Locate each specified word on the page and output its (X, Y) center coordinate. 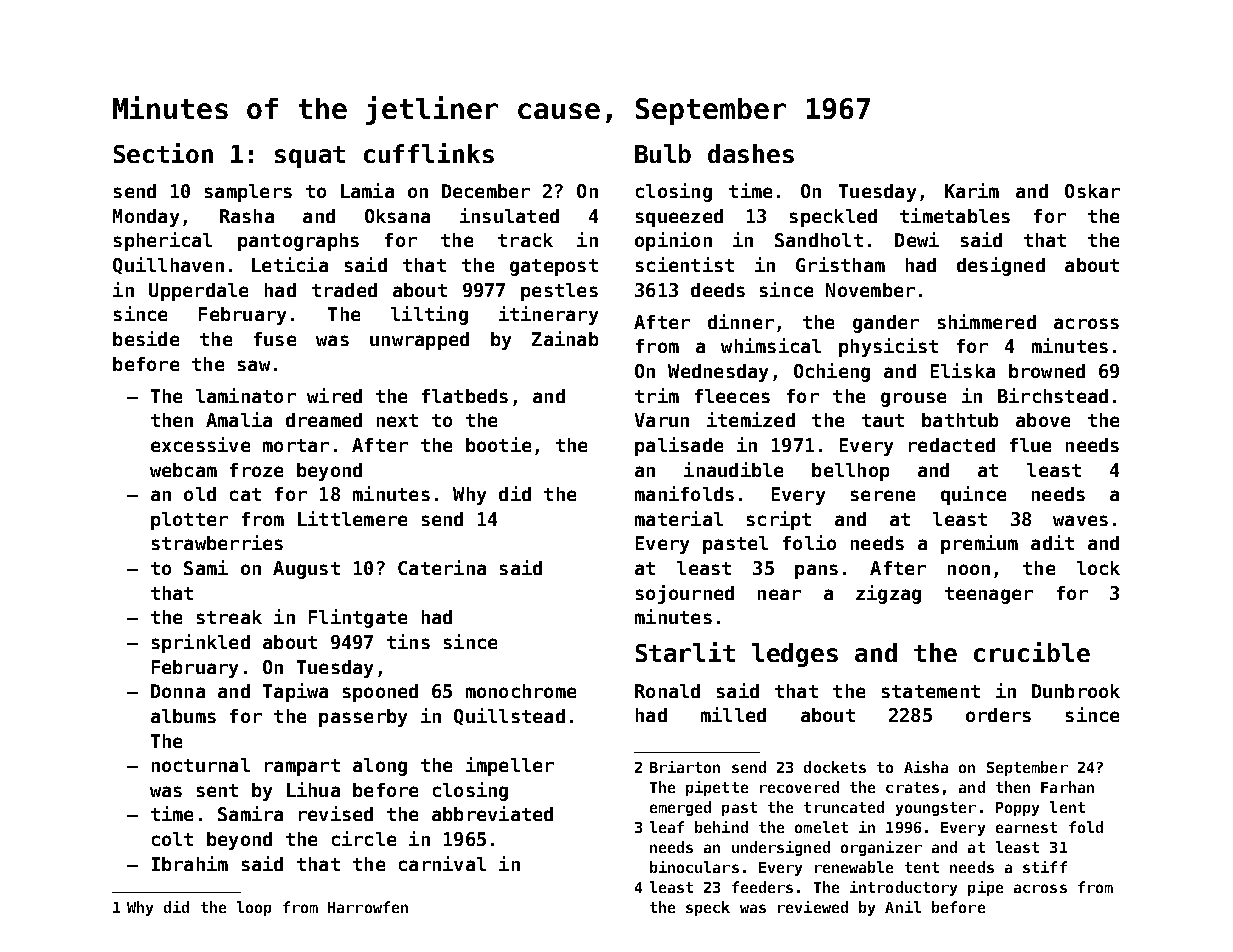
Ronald (667, 691)
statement (931, 691)
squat (310, 157)
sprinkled (201, 643)
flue (1030, 445)
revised (336, 813)
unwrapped (419, 341)
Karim (972, 190)
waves (1080, 520)
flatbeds (465, 396)
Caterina (442, 567)
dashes (751, 153)
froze (256, 470)
